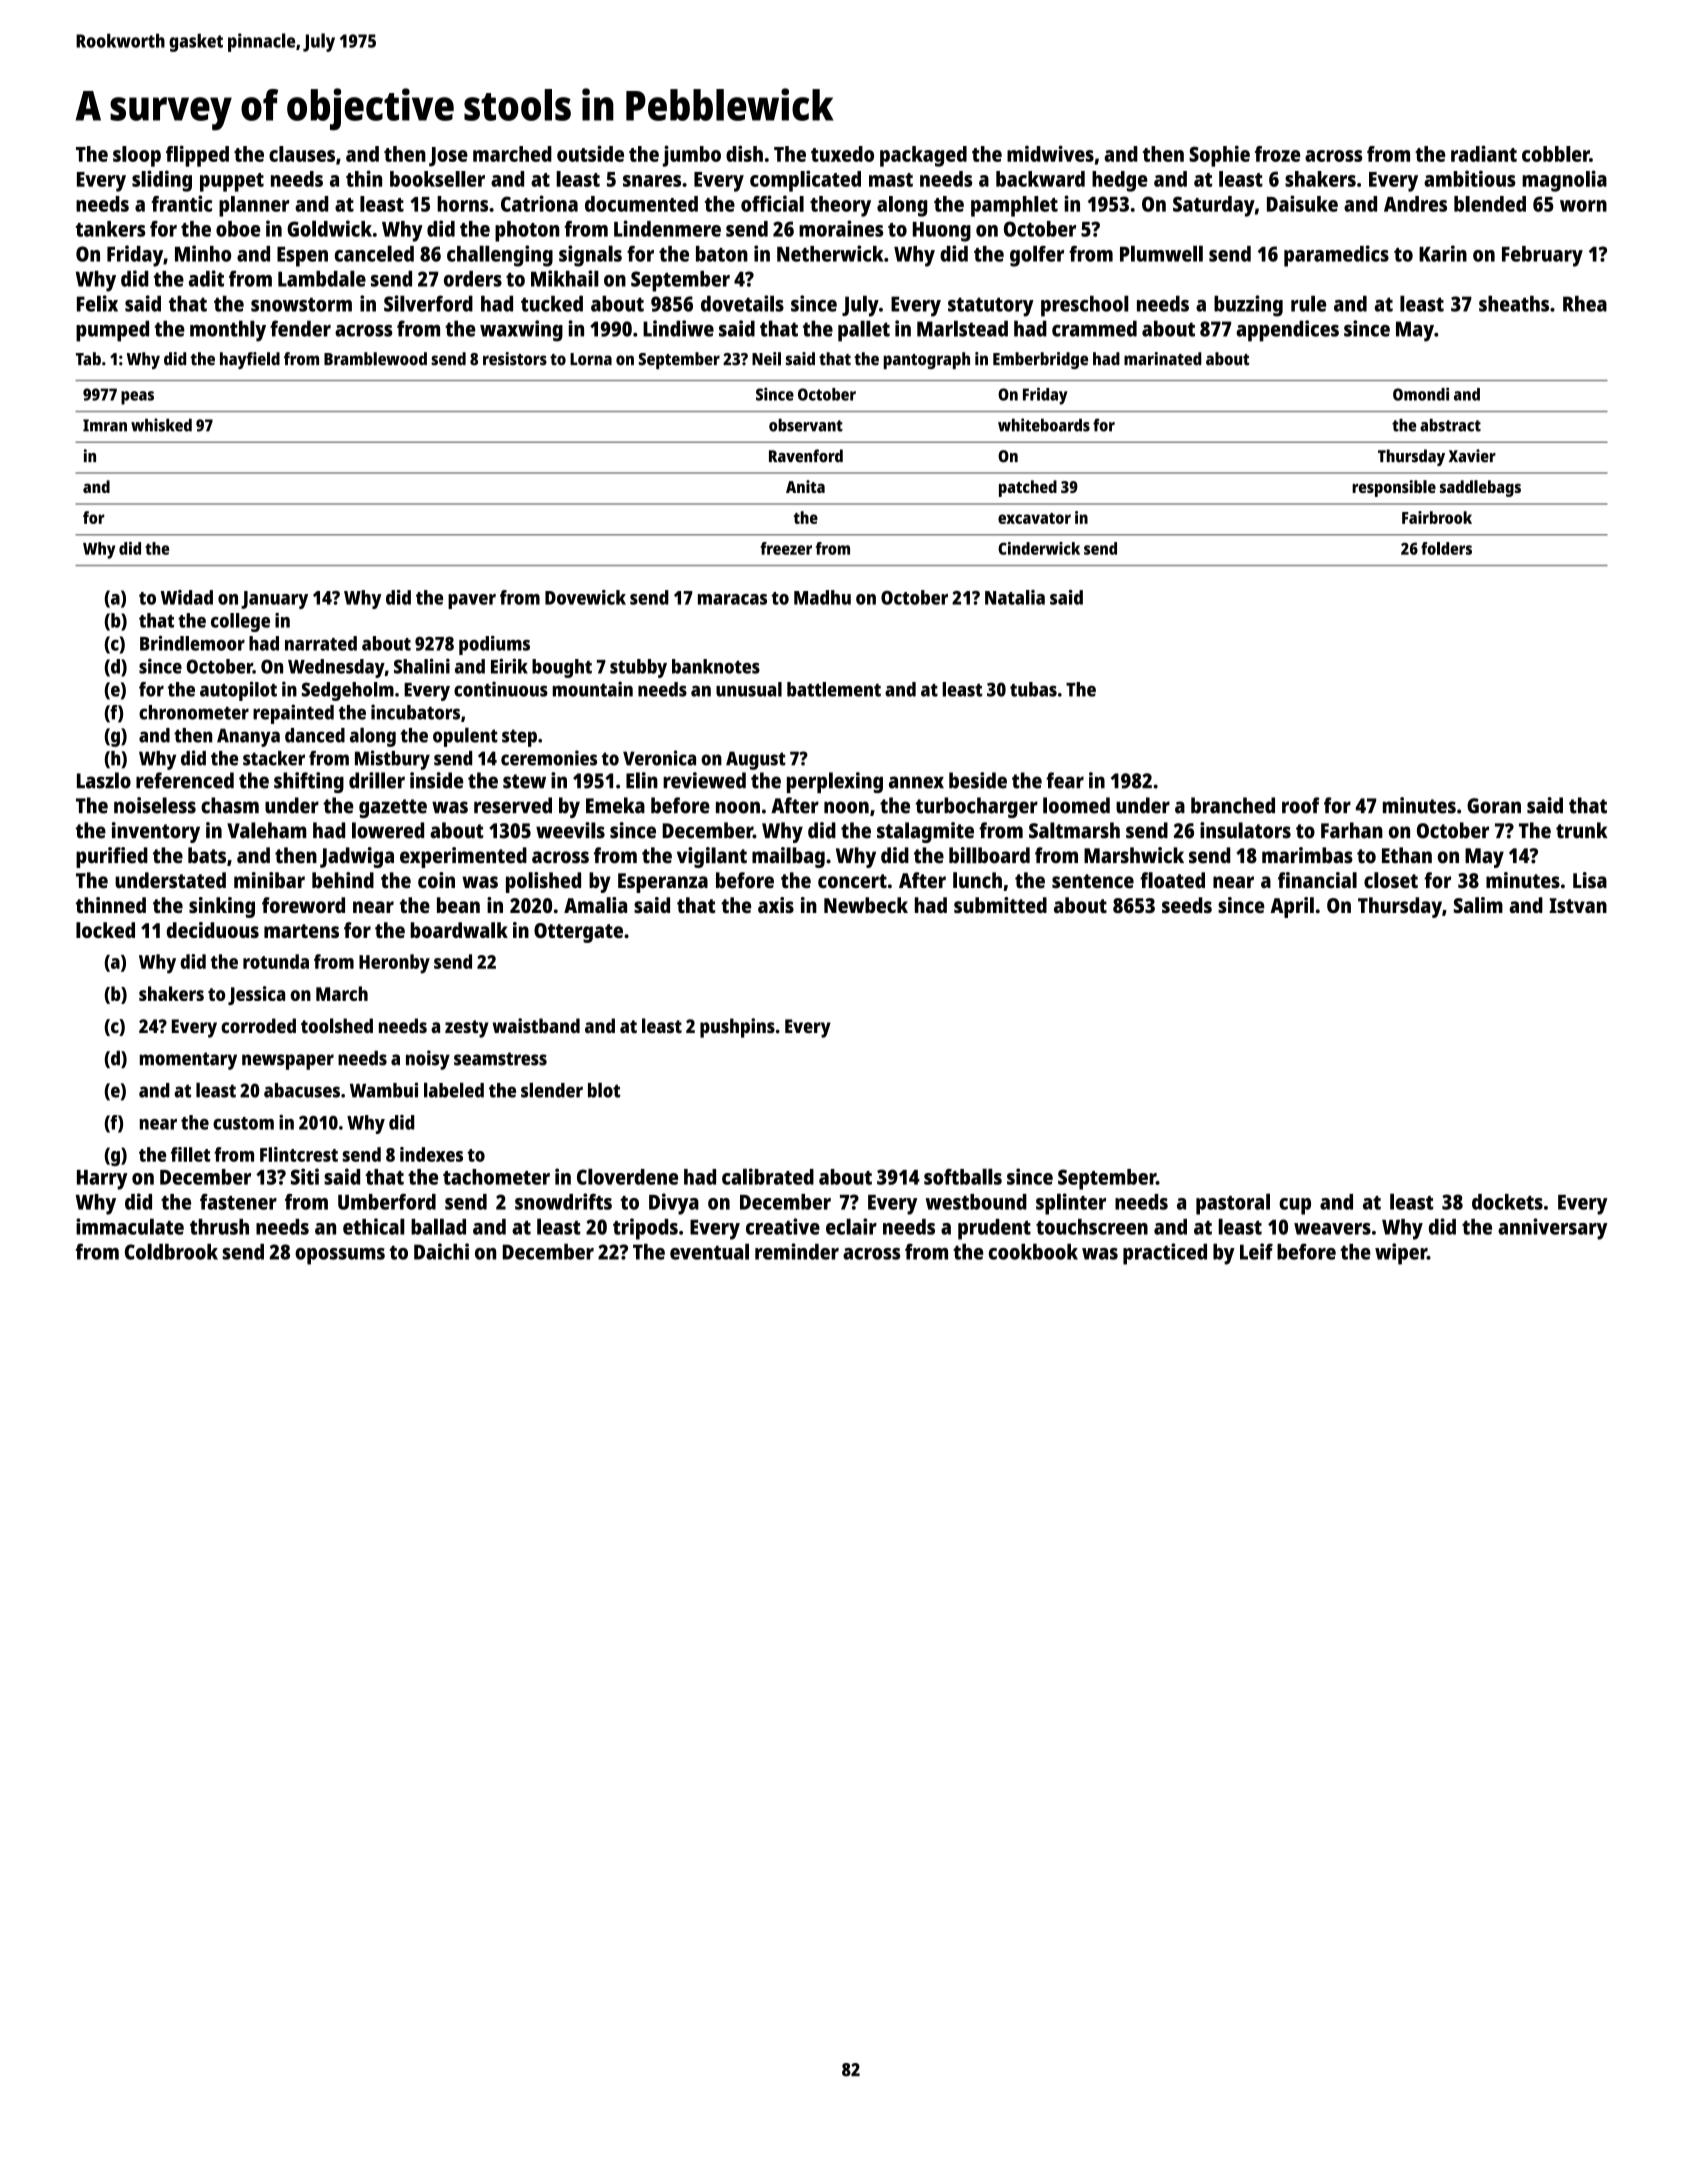 The image size is (1683, 2178). Describe the element at coordinates (213, 930) in the screenshot. I see `deciduous` at that location.
